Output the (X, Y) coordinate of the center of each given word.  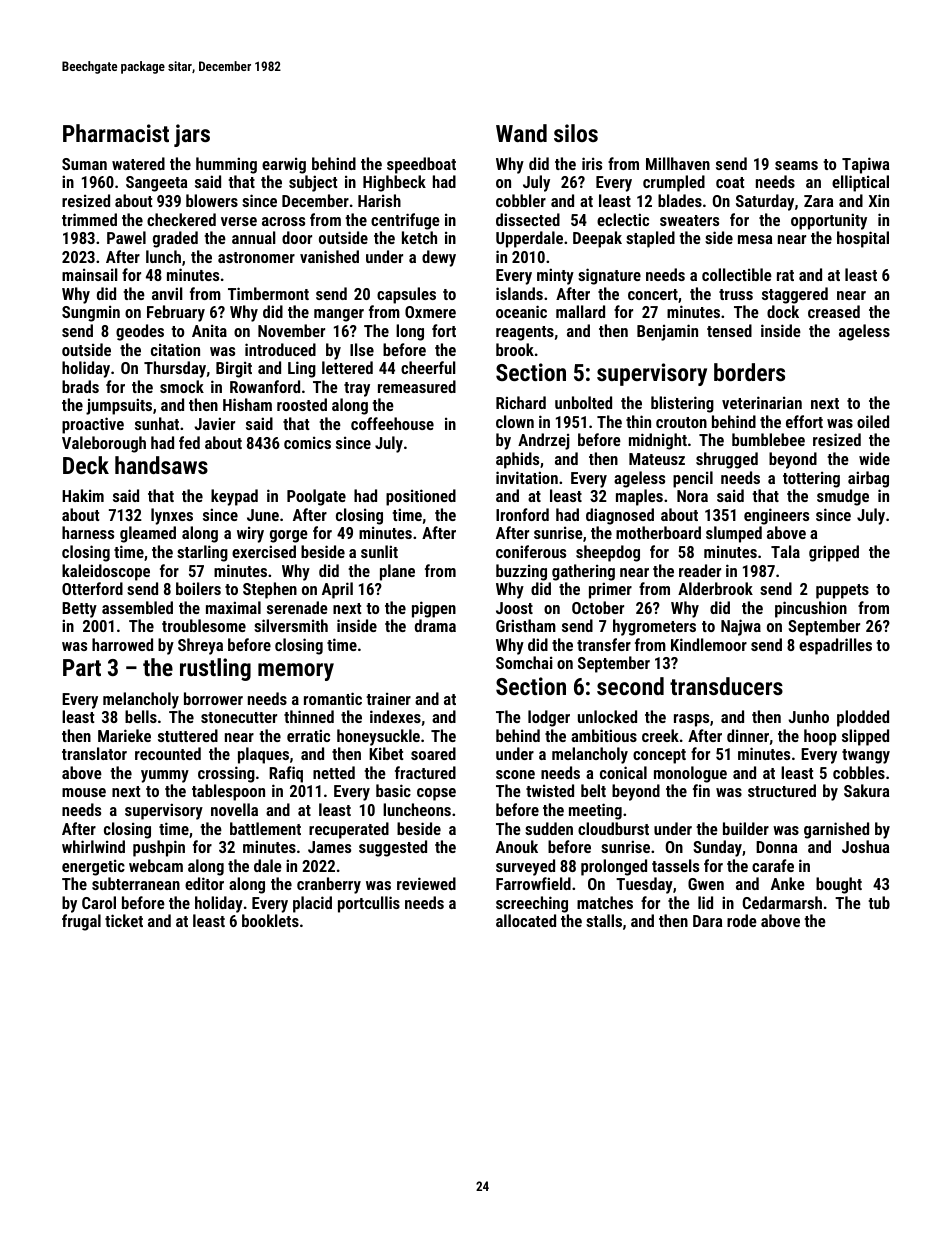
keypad (234, 497)
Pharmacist (116, 133)
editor (204, 883)
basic (393, 790)
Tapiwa (865, 165)
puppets (842, 591)
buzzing (521, 572)
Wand (521, 133)
